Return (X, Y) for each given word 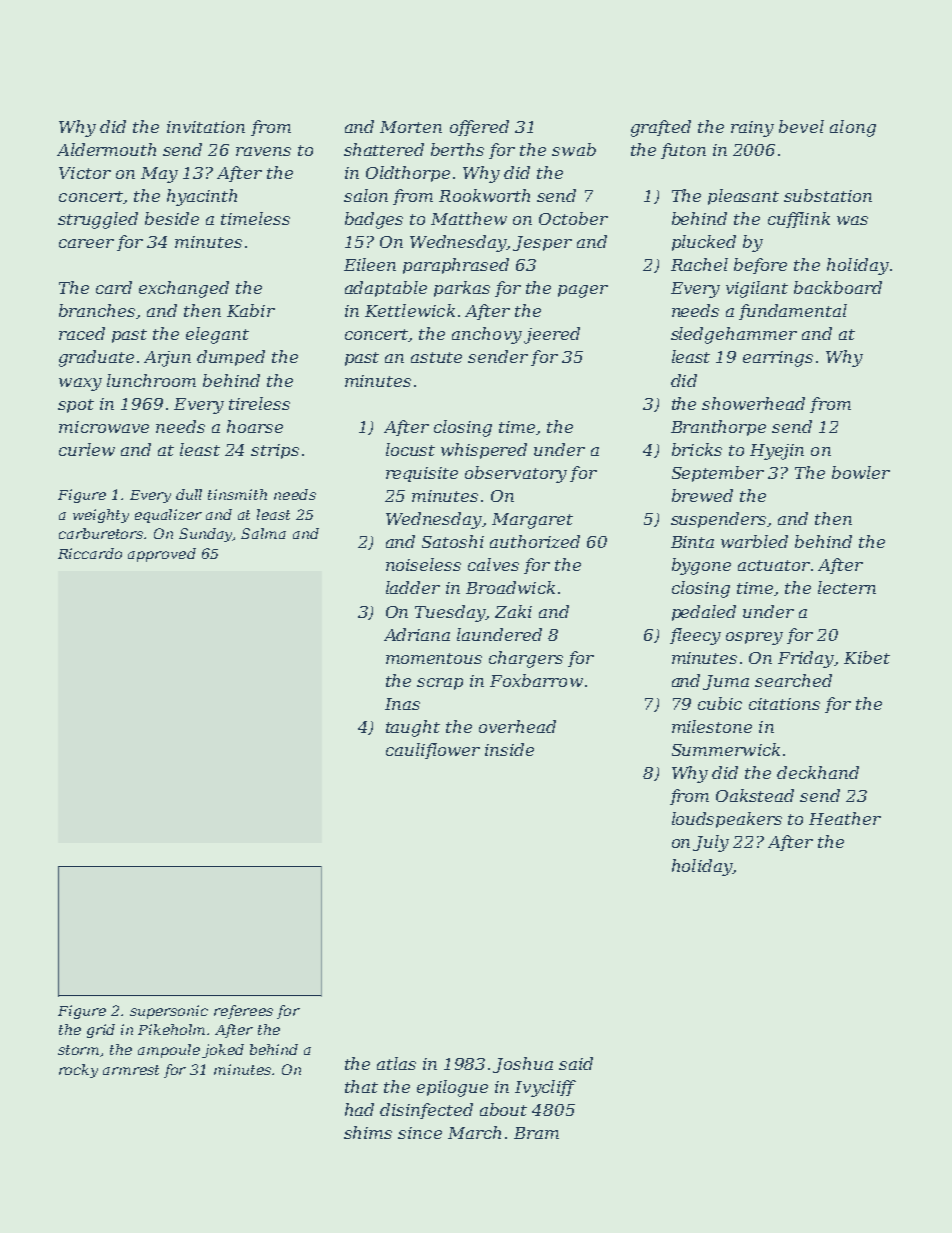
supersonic (169, 1012)
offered (479, 128)
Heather (845, 818)
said (576, 1063)
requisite (422, 474)
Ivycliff (545, 1088)
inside (509, 749)
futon (683, 151)
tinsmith (237, 494)
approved (162, 555)
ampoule (169, 1051)
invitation (206, 127)
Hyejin (777, 452)
